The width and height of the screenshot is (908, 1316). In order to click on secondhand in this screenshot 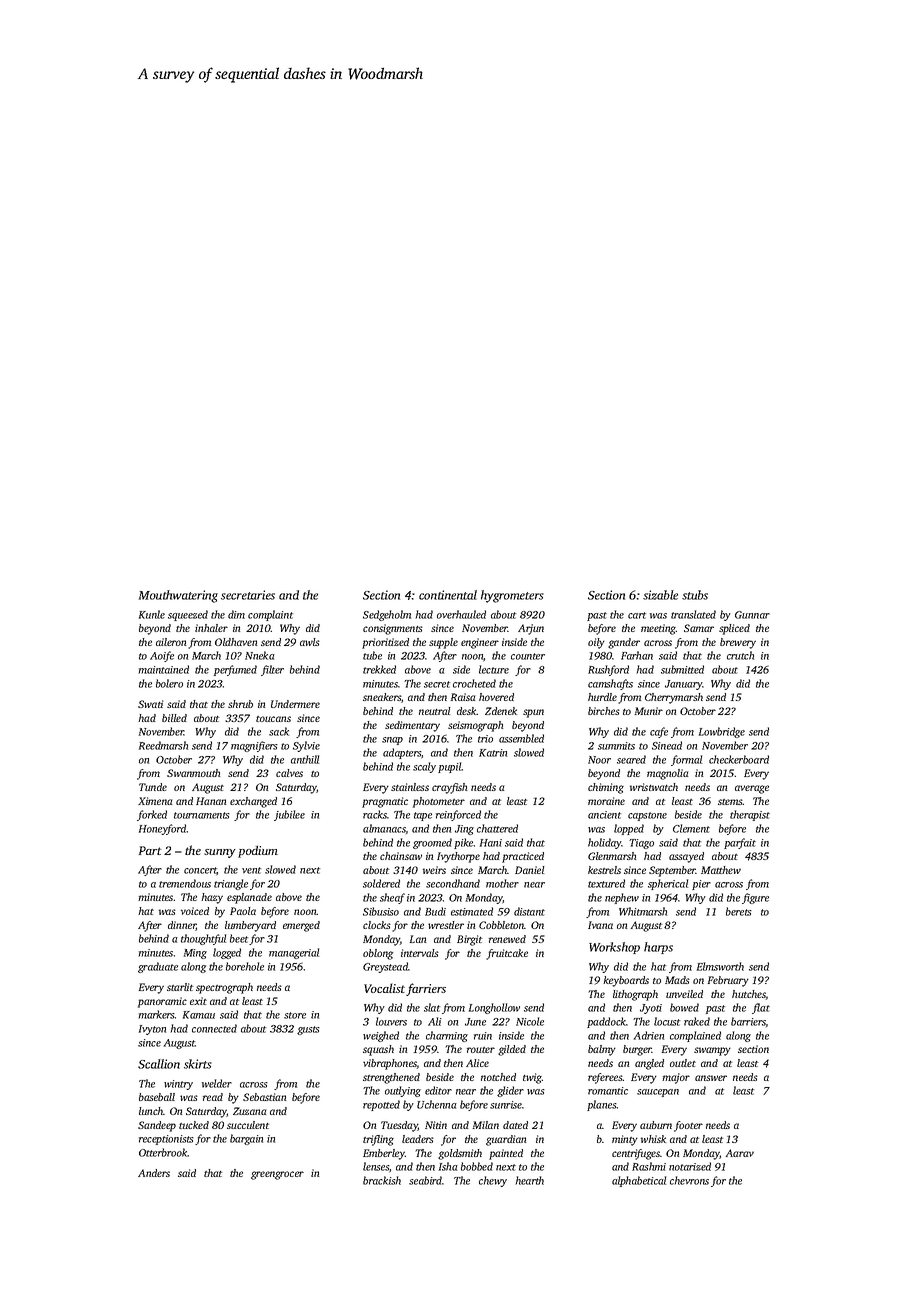, I will do `click(453, 883)`.
